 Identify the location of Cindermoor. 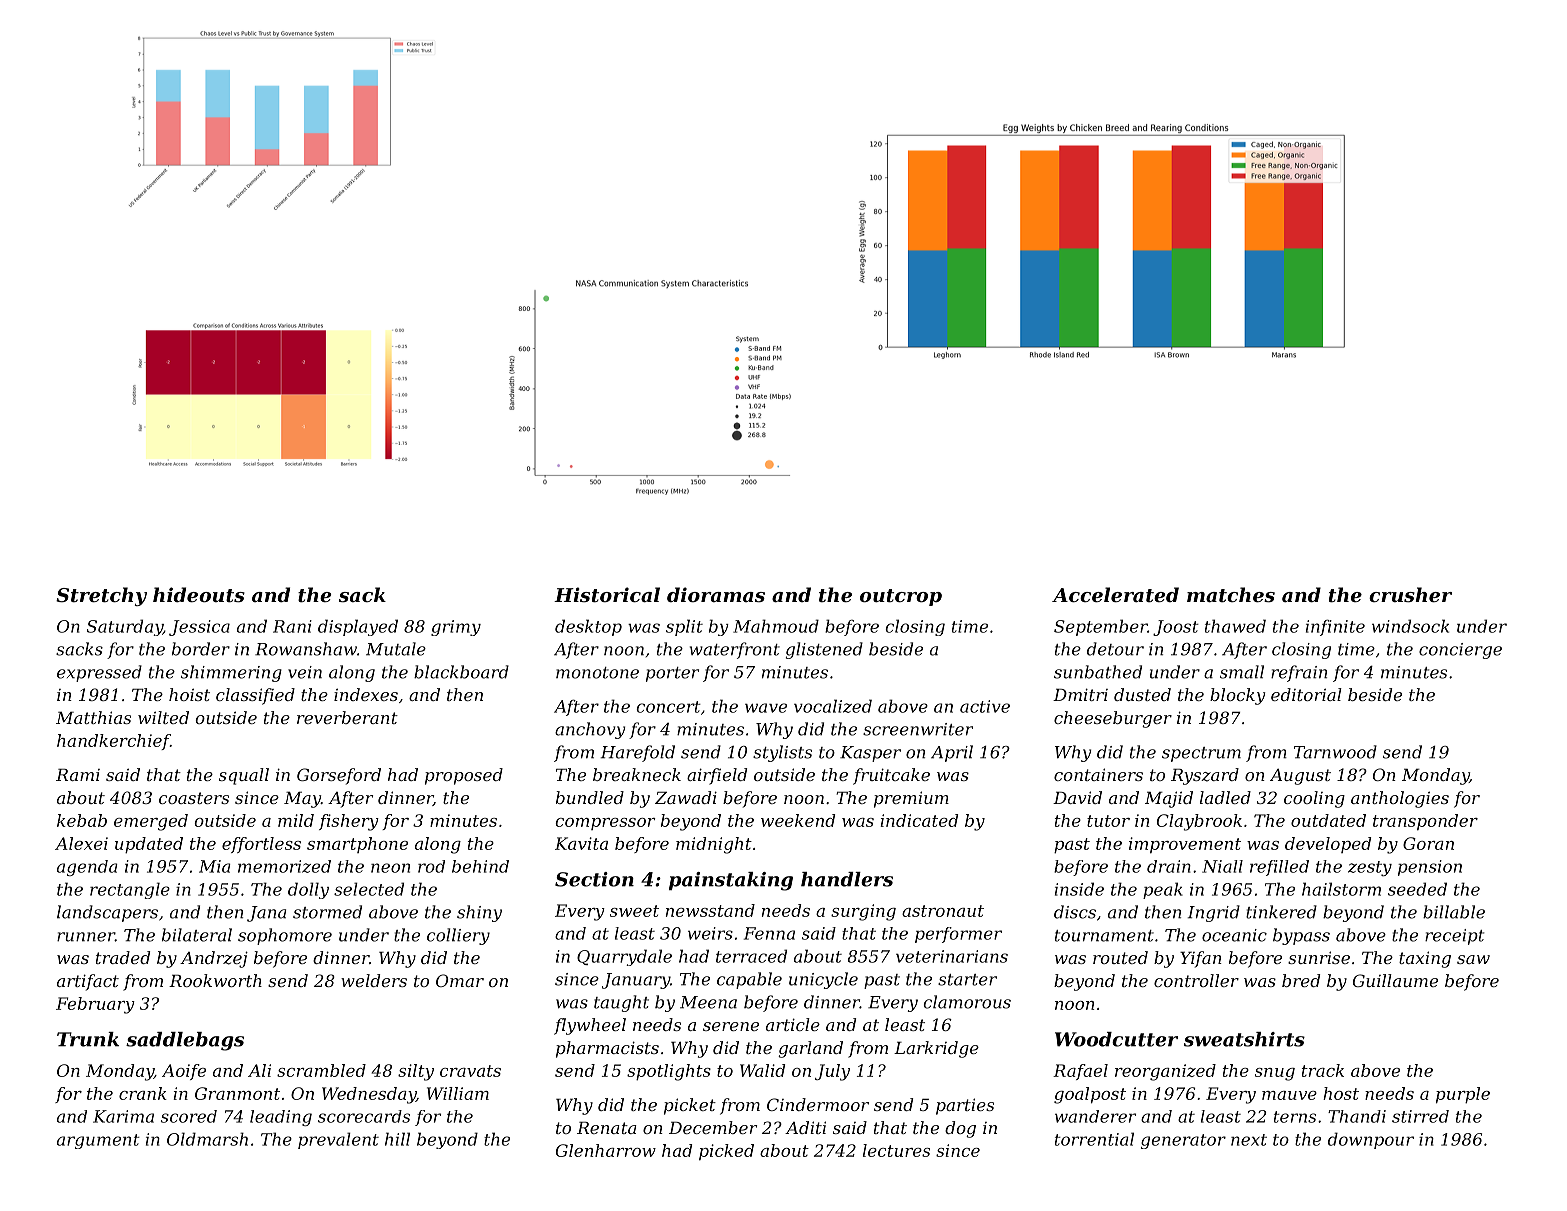
(818, 1104).
